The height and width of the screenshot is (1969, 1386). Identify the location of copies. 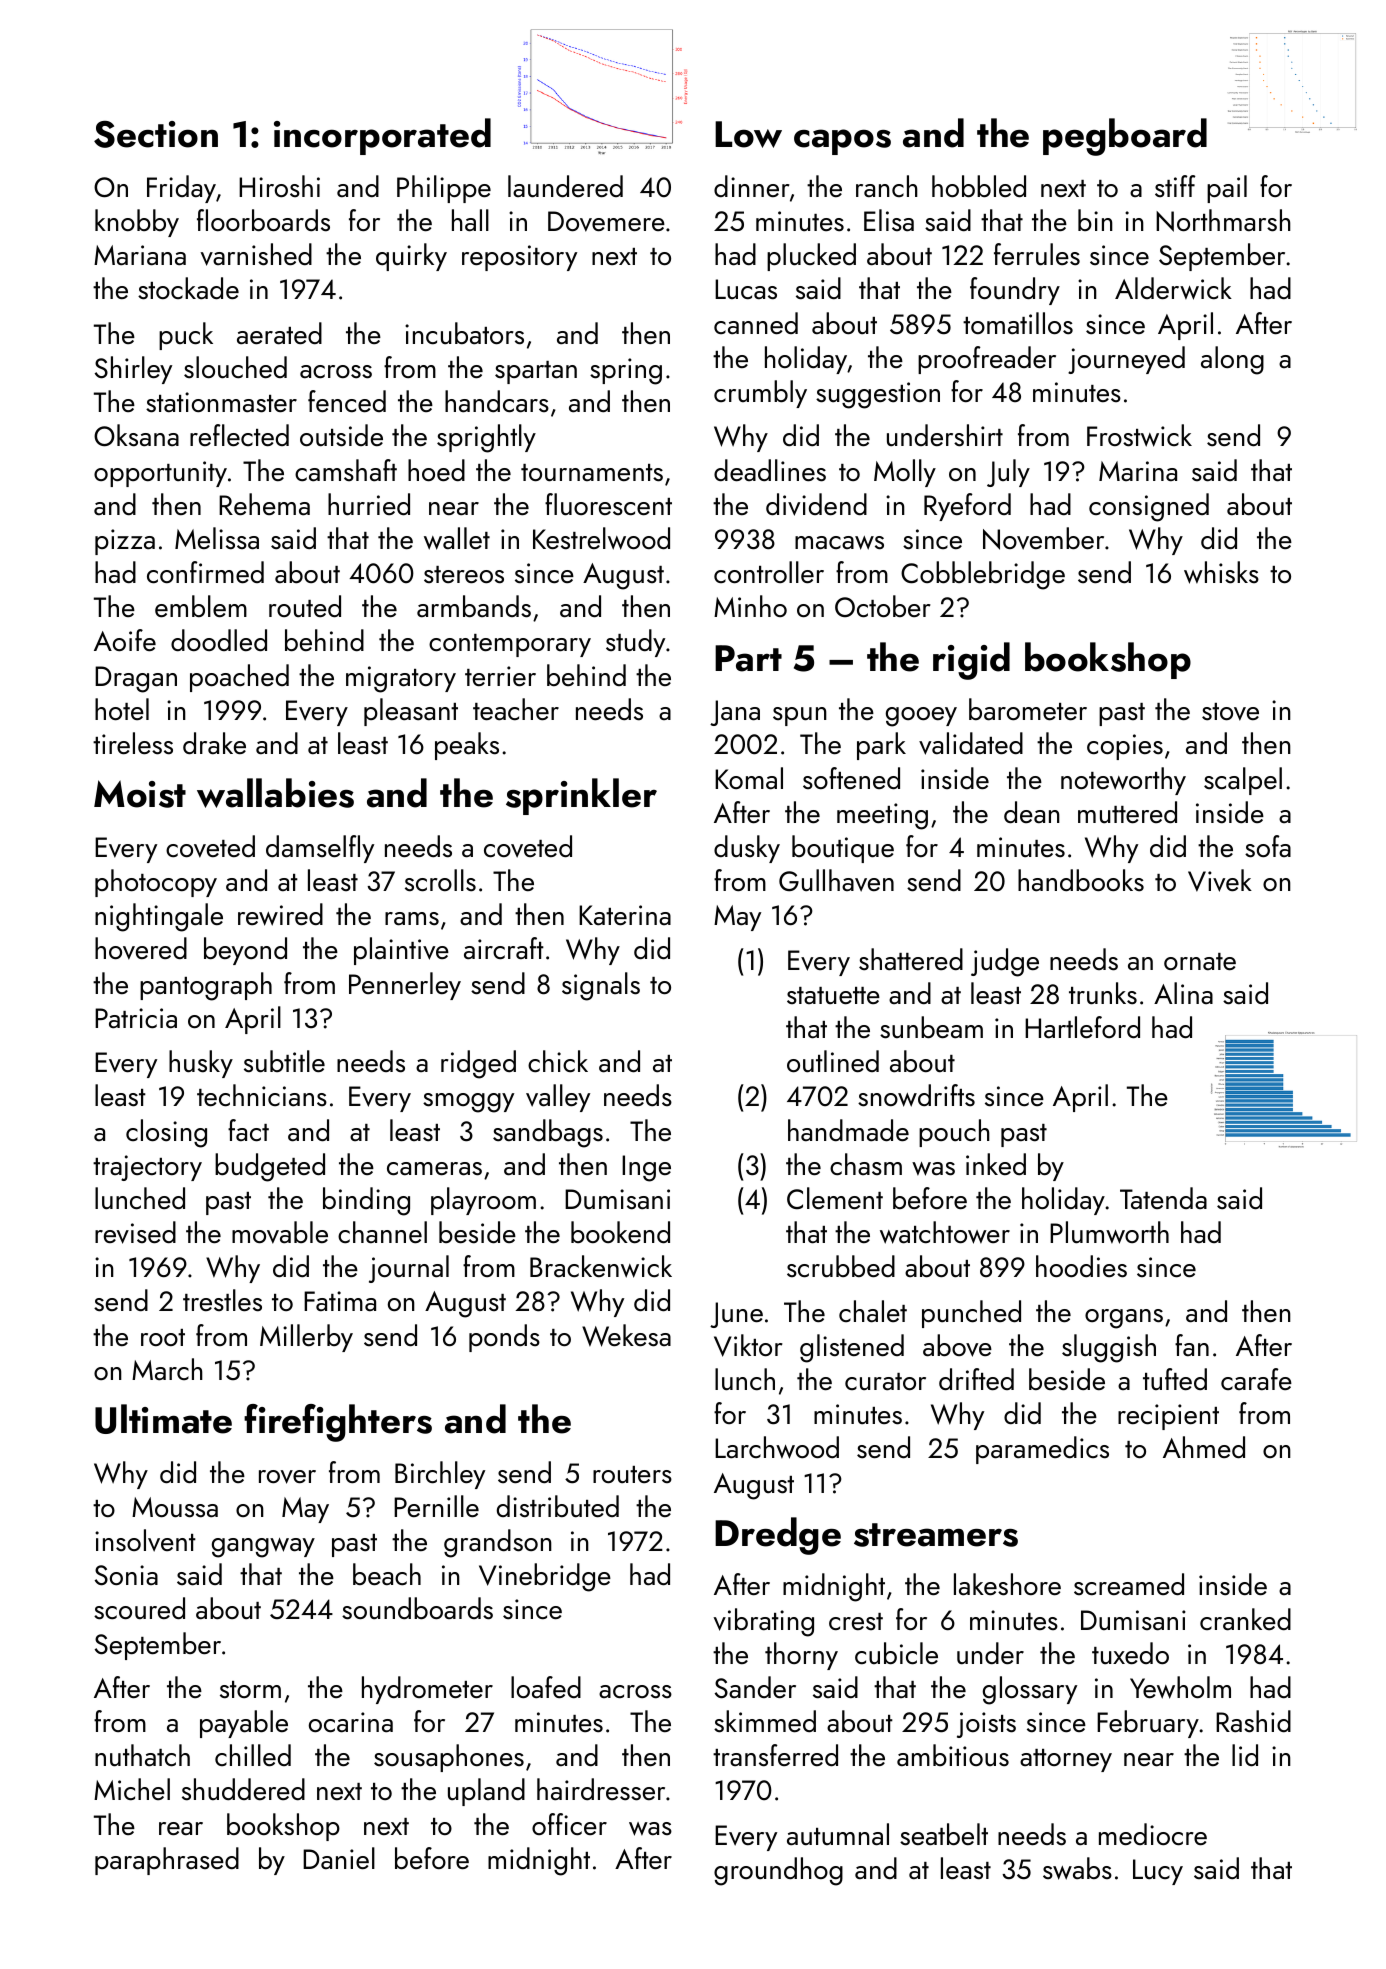
(1125, 747).
